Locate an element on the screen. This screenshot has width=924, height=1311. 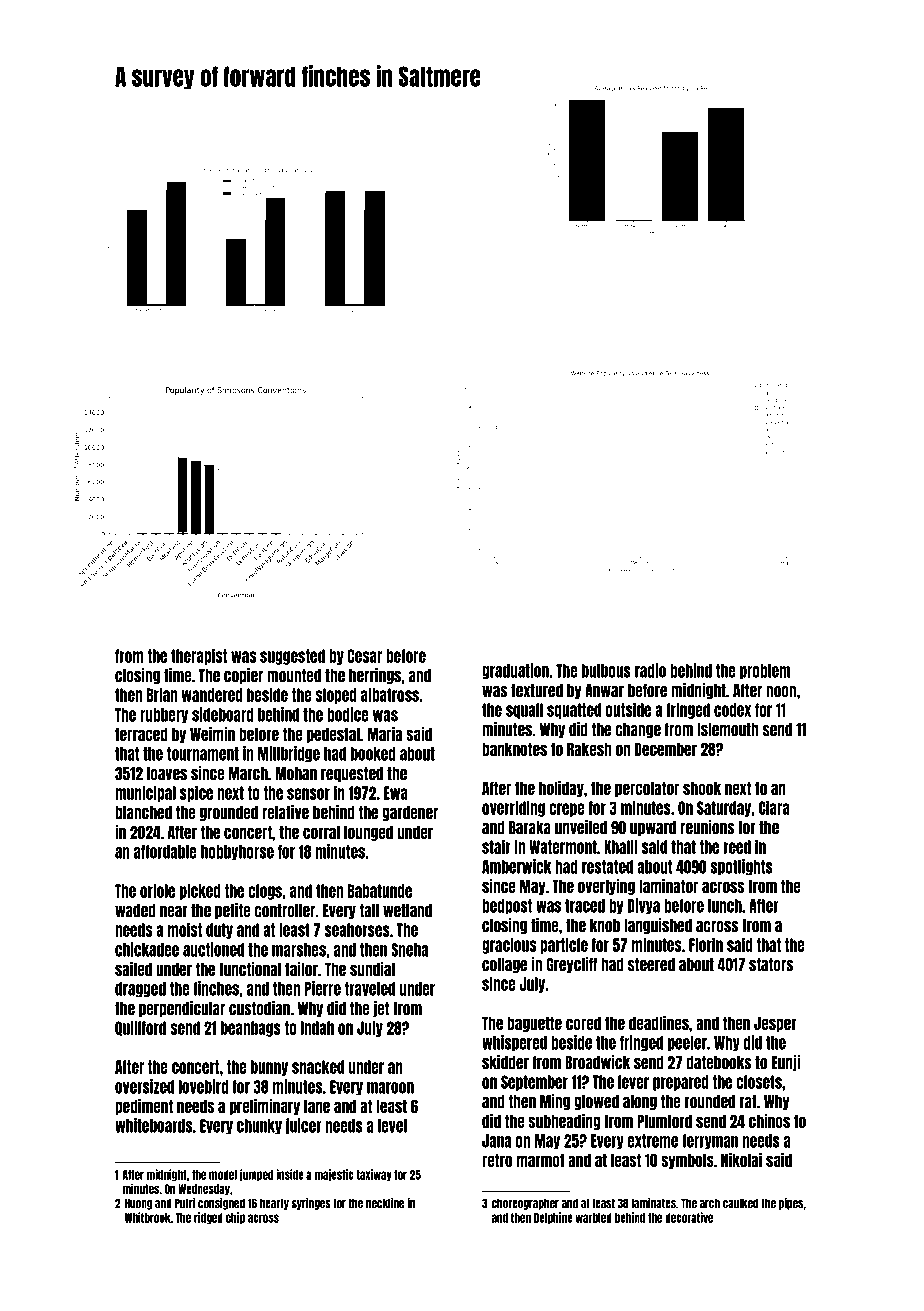
Jesper is located at coordinates (775, 1024).
